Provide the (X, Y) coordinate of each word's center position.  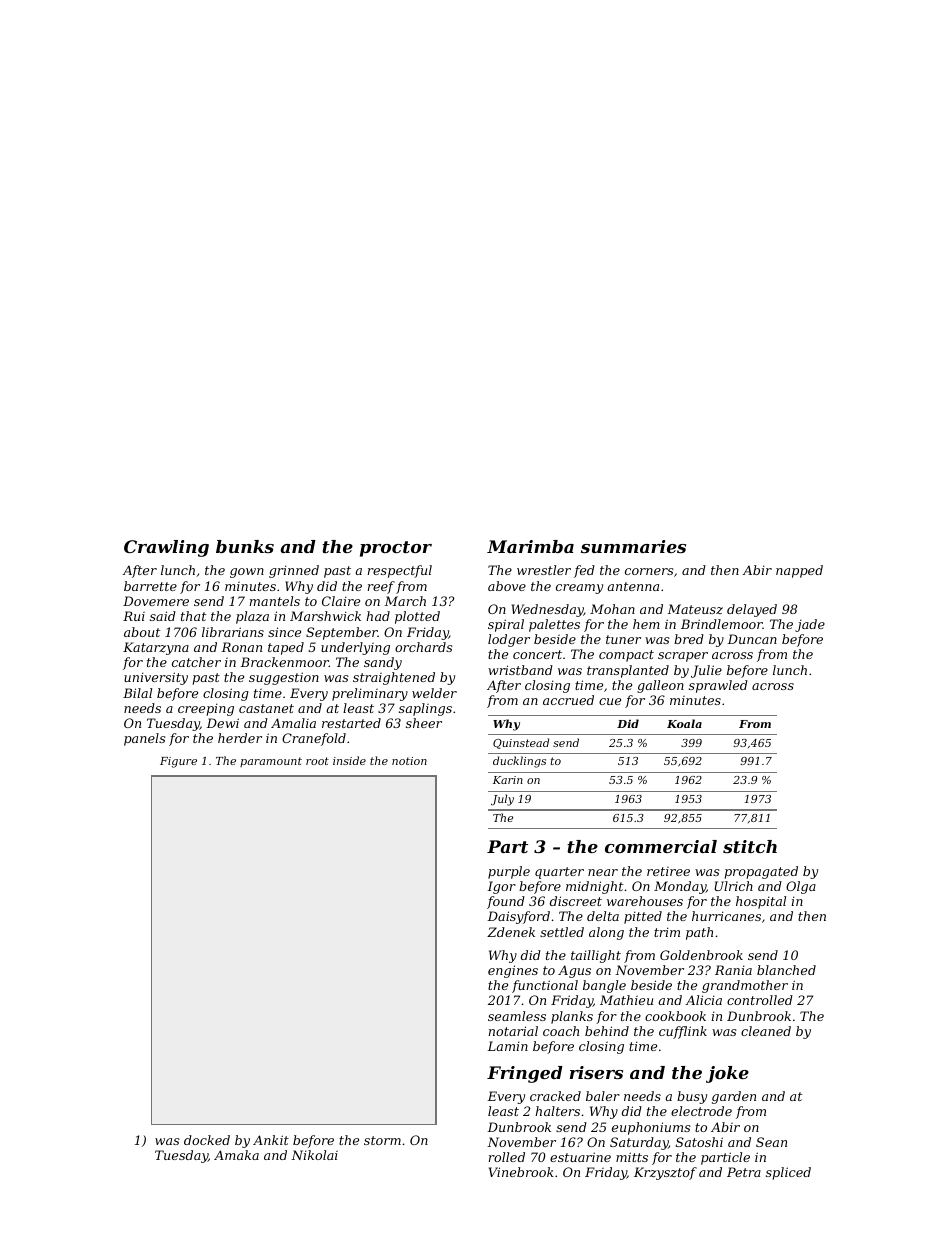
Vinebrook (521, 1172)
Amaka (236, 1155)
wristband (520, 670)
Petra (744, 1172)
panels (144, 739)
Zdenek (511, 932)
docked (207, 1140)
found (506, 902)
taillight (596, 956)
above (507, 586)
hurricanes (726, 916)
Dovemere (156, 601)
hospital (761, 902)
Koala (684, 723)
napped (799, 571)
